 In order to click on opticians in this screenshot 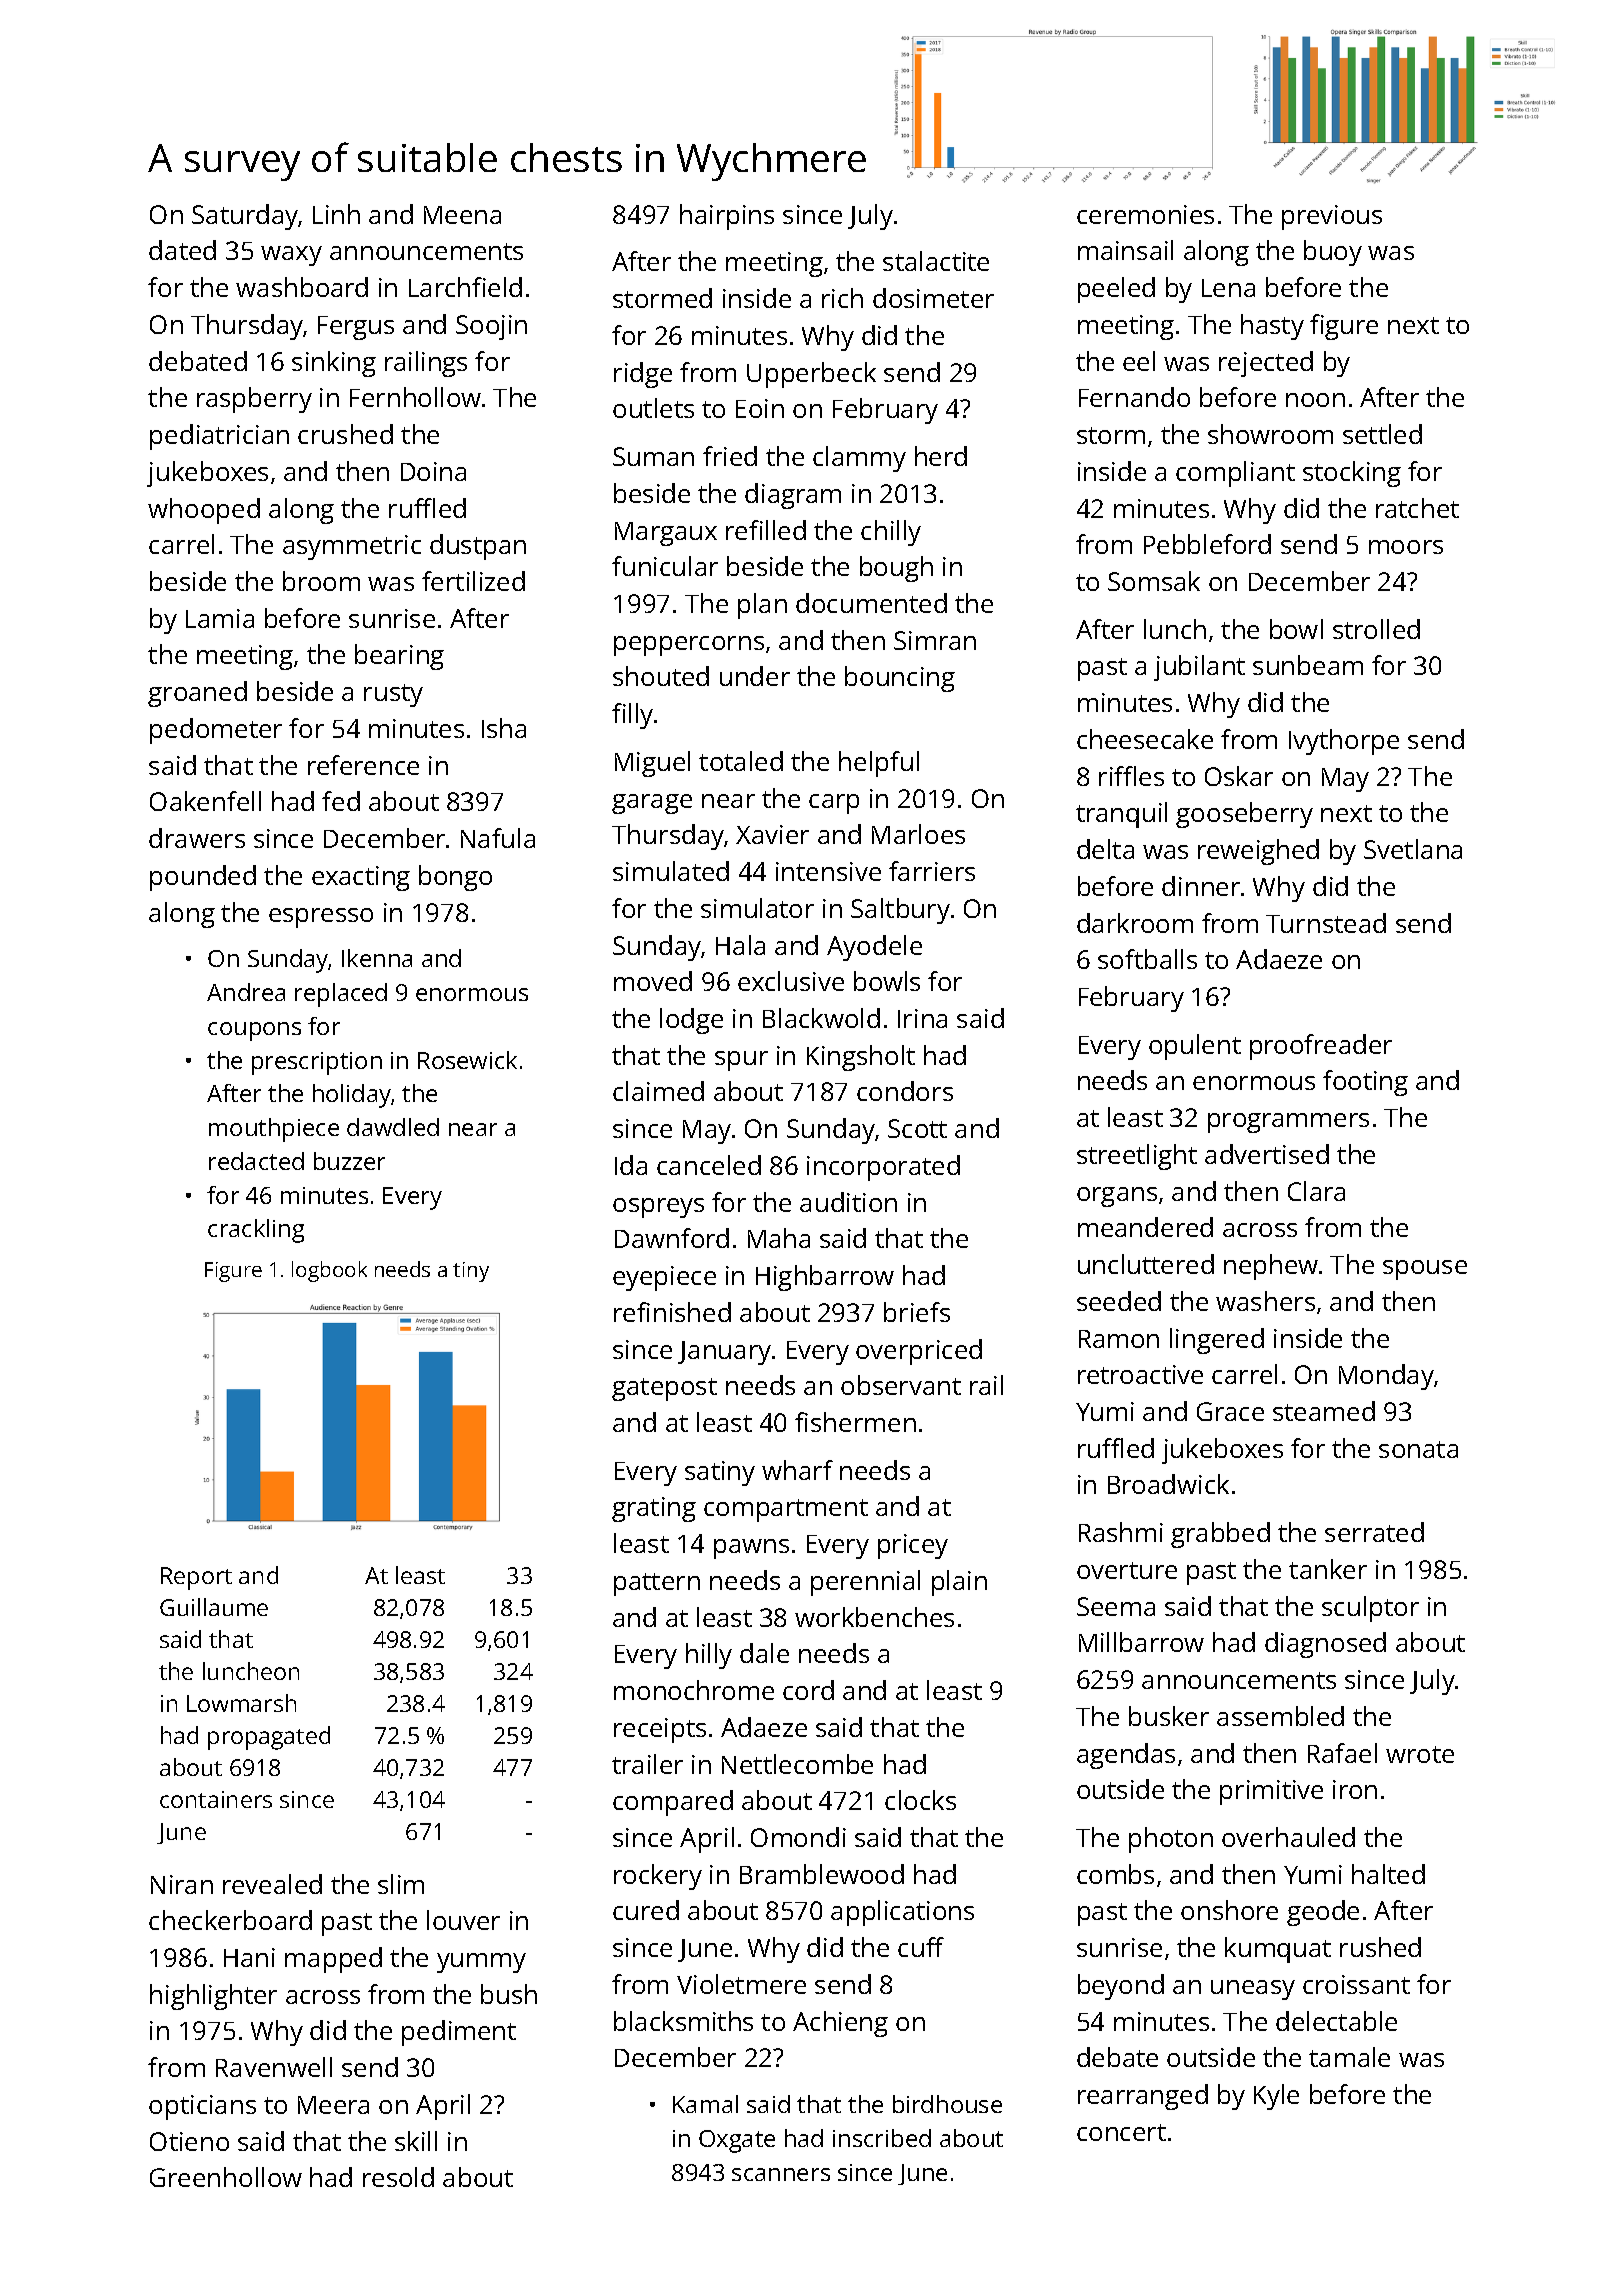, I will do `click(202, 2107)`.
